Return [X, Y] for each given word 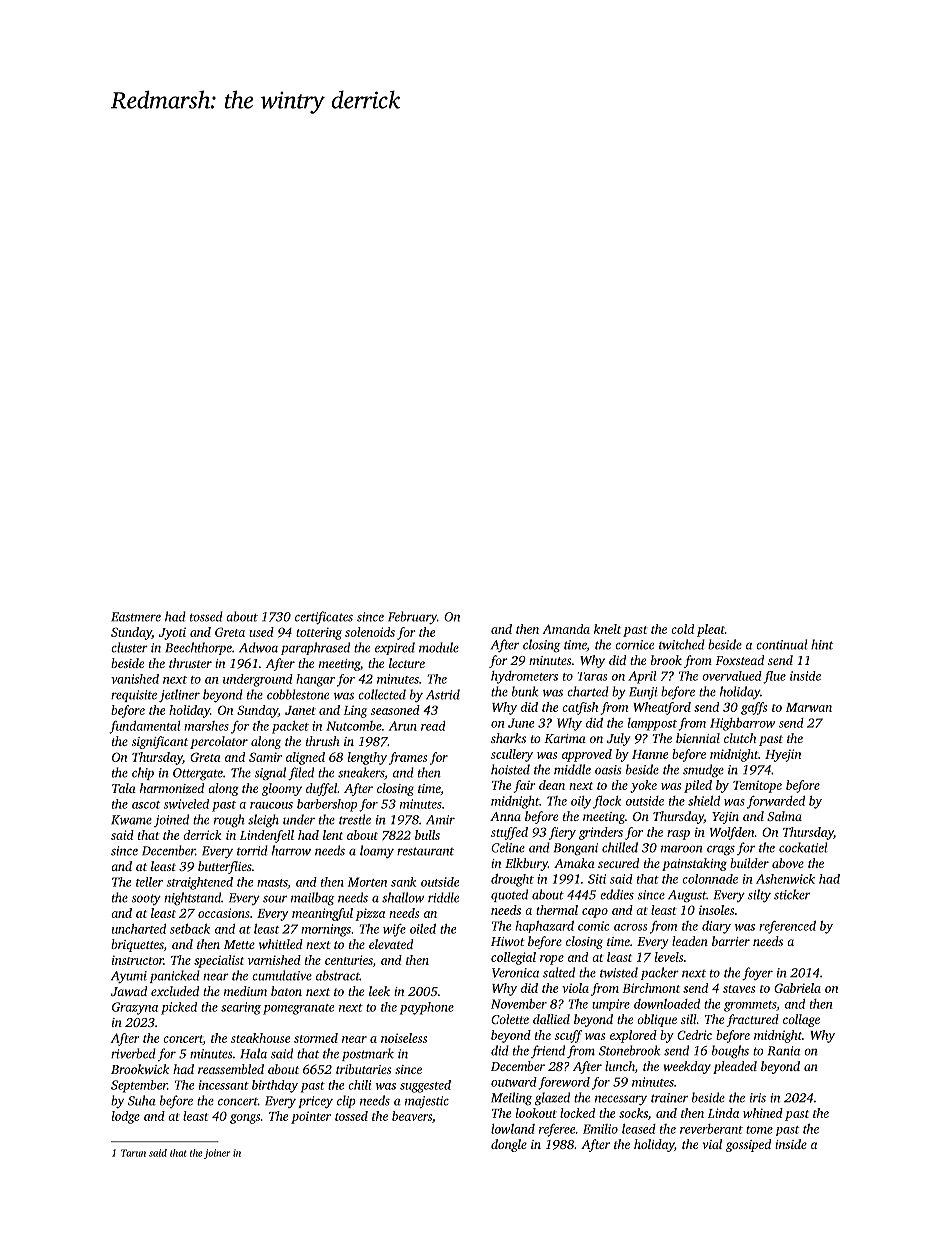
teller [149, 882]
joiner [217, 1154]
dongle [509, 1145]
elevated [391, 944]
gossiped [748, 1145]
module [439, 647]
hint [822, 644]
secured [618, 863]
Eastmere [136, 617]
